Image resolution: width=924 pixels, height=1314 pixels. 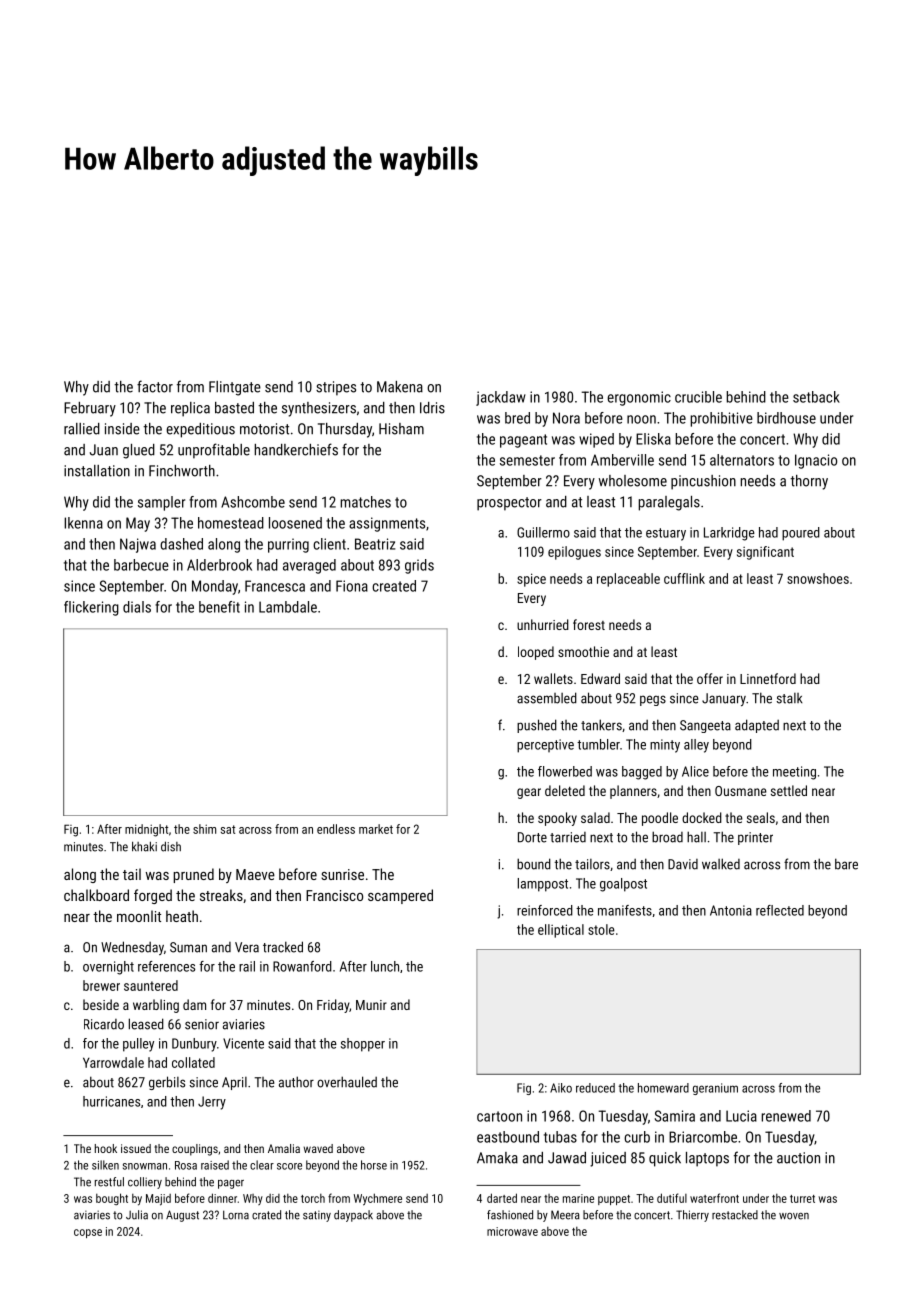 What do you see at coordinates (255, 874) in the screenshot?
I see `Maeve` at bounding box center [255, 874].
